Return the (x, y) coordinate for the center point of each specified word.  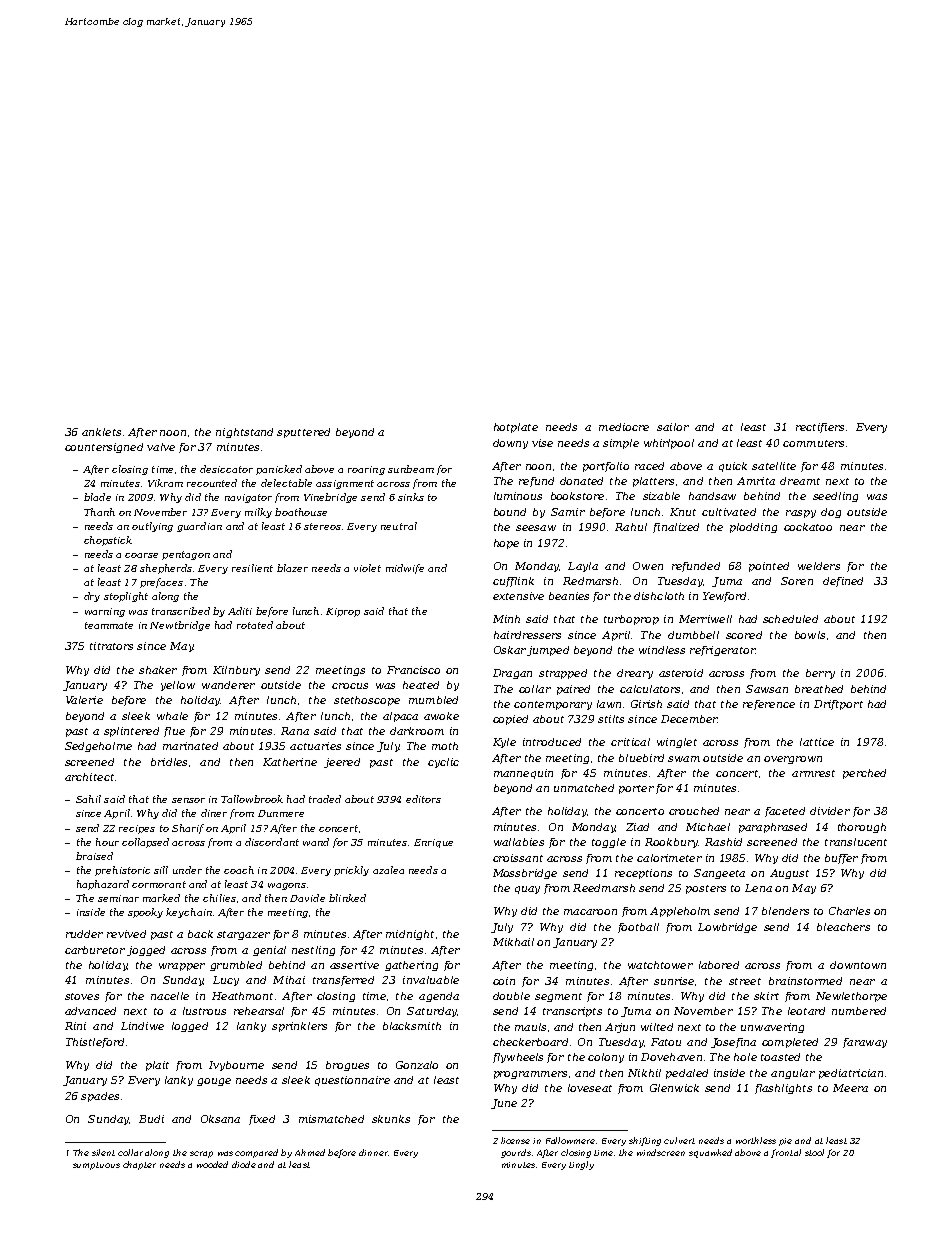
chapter (139, 1165)
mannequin (523, 774)
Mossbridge (525, 874)
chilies (219, 898)
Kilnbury (236, 671)
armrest (813, 773)
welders (819, 566)
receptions (643, 874)
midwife (405, 569)
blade (97, 497)
